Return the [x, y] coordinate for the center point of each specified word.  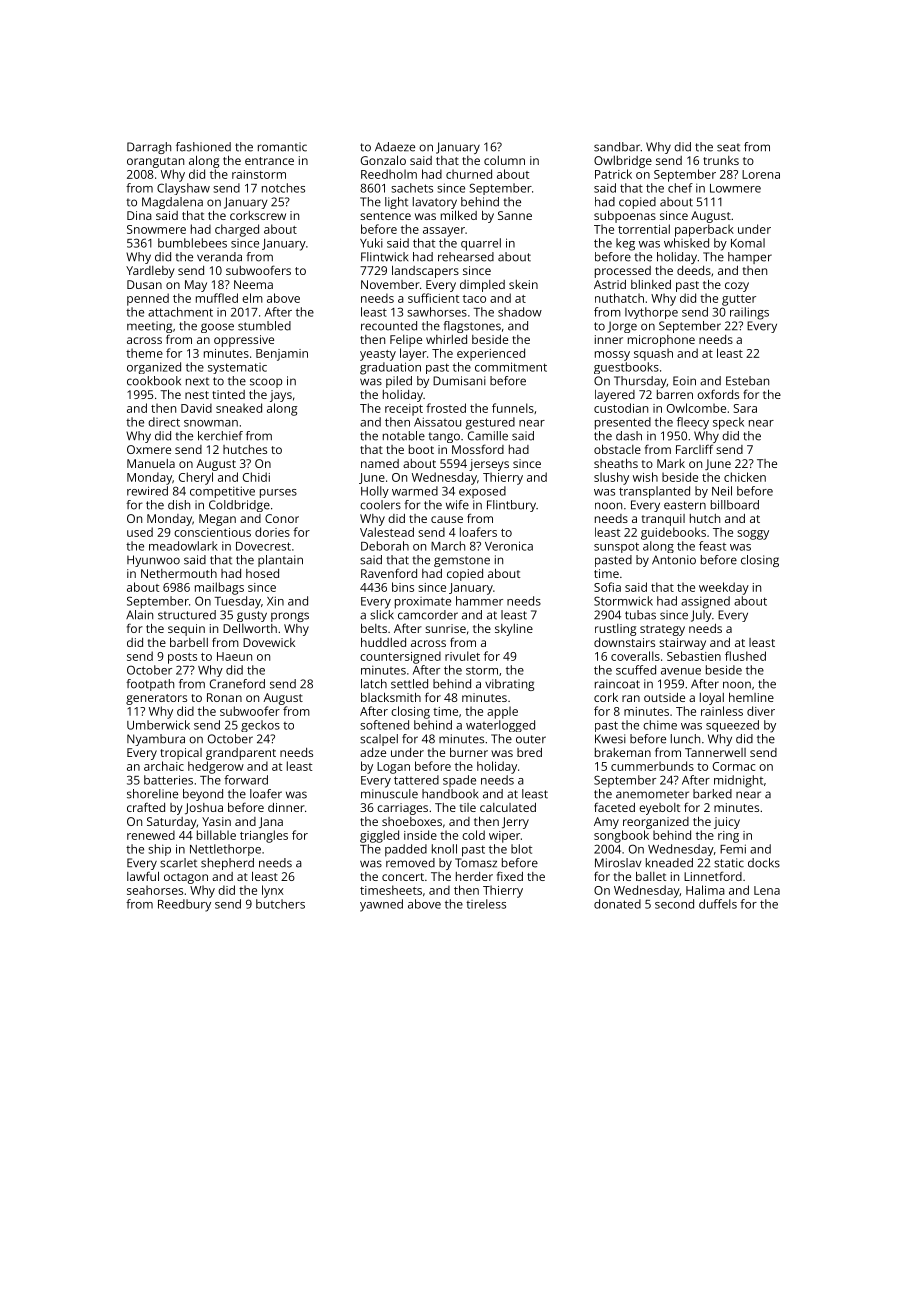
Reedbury [184, 905]
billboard [735, 505]
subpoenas [625, 216]
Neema [253, 284]
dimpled [482, 286]
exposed [482, 492]
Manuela [151, 463]
